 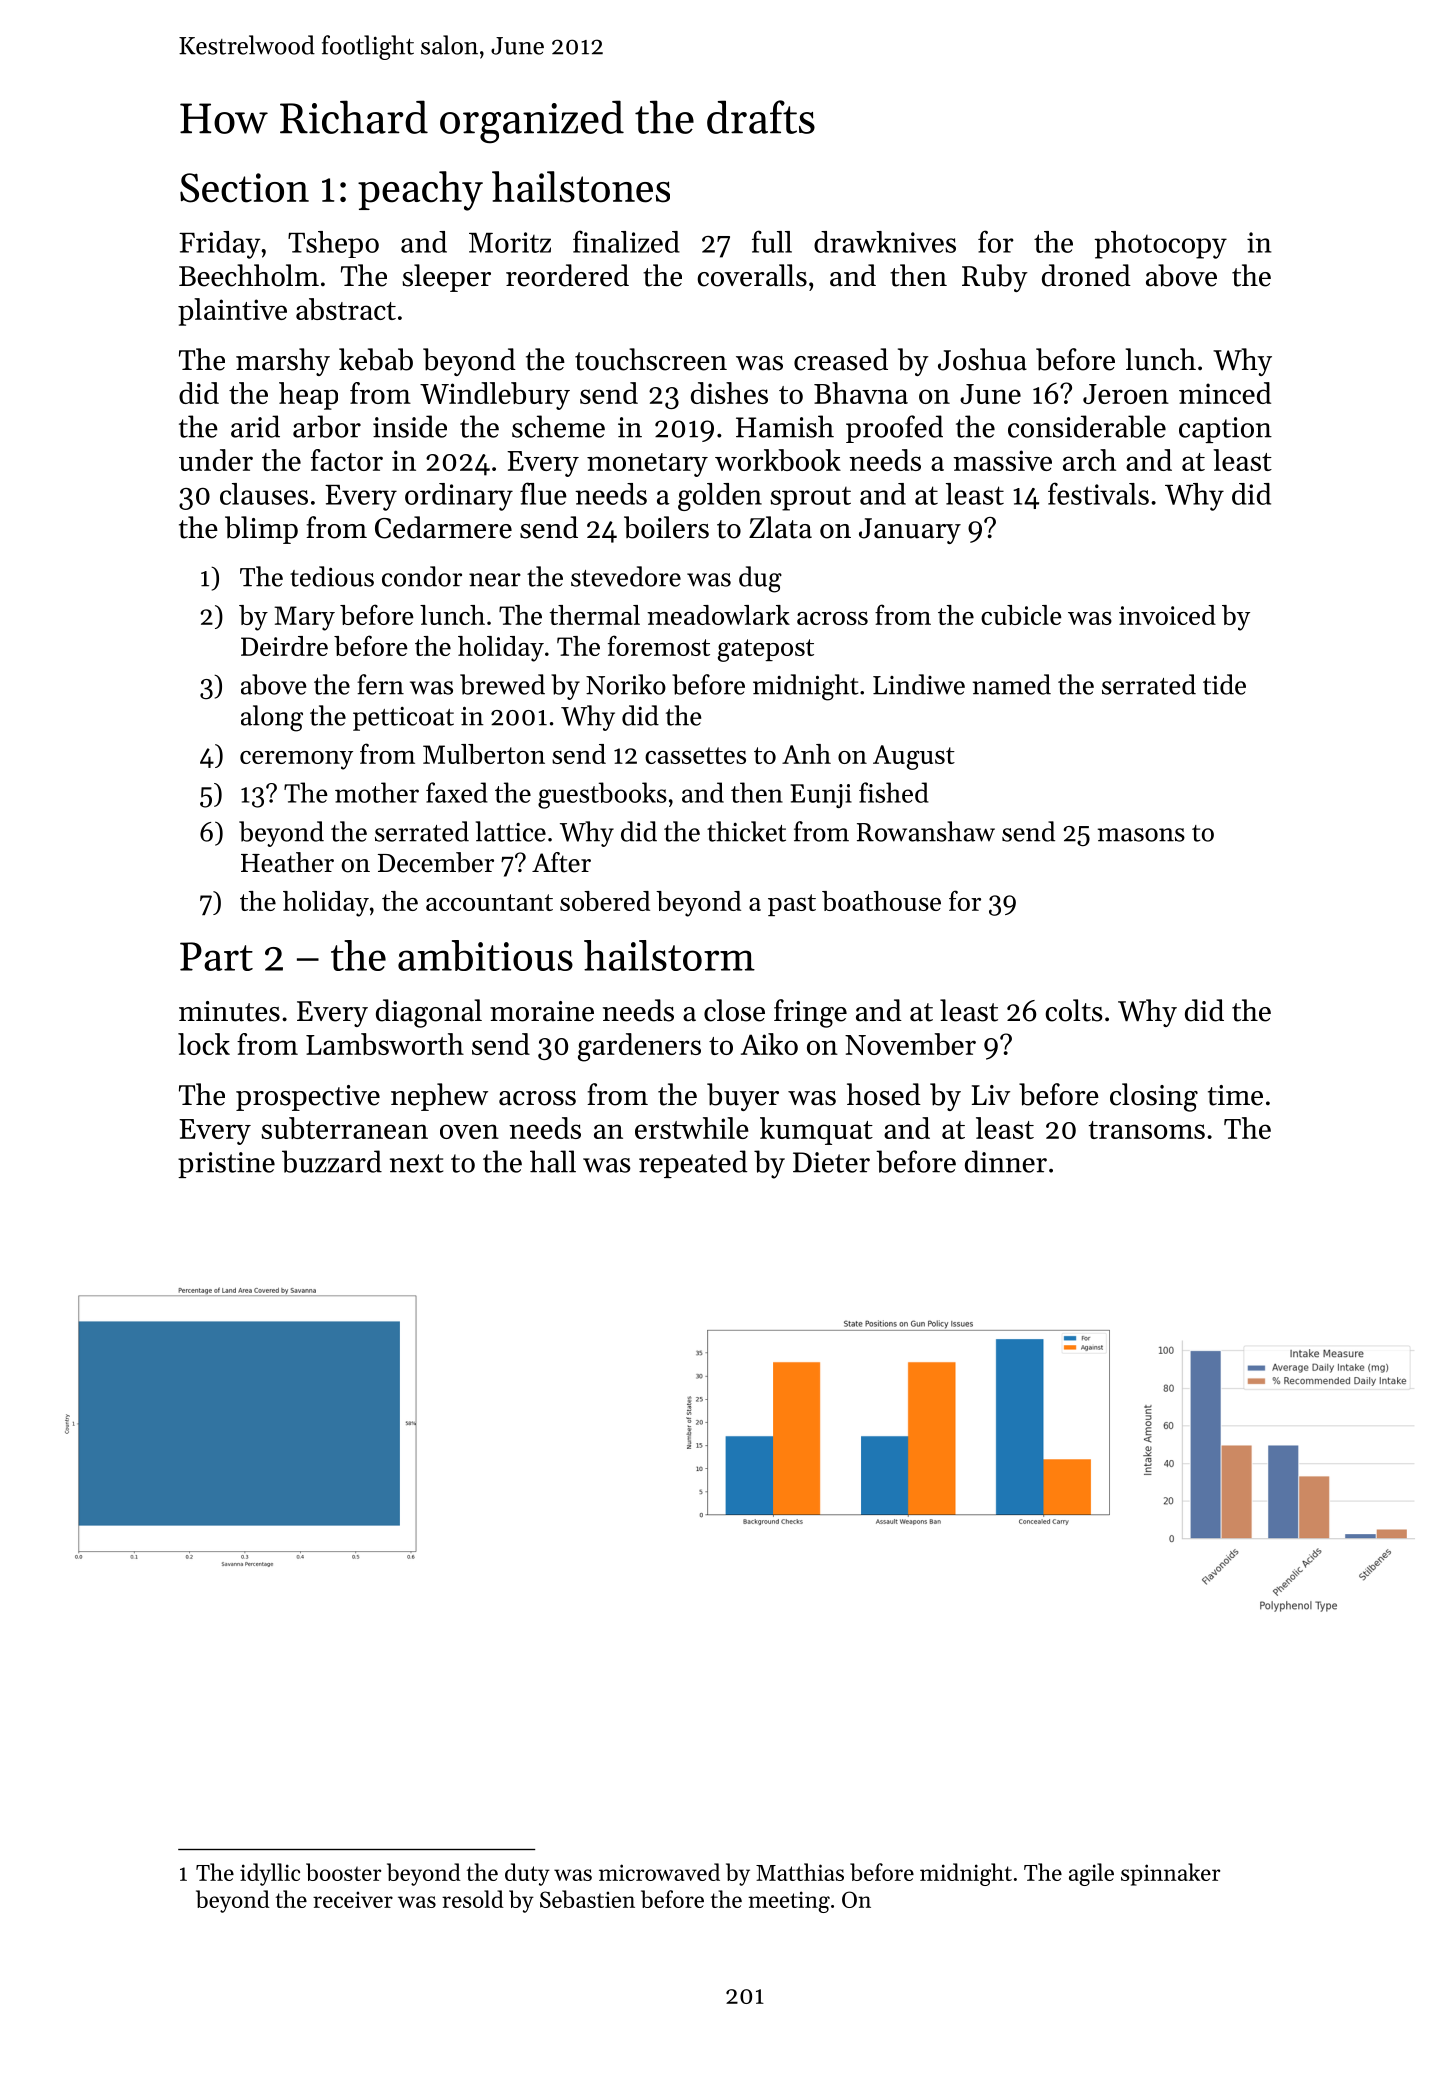 I want to click on time, so click(x=1235, y=1095).
